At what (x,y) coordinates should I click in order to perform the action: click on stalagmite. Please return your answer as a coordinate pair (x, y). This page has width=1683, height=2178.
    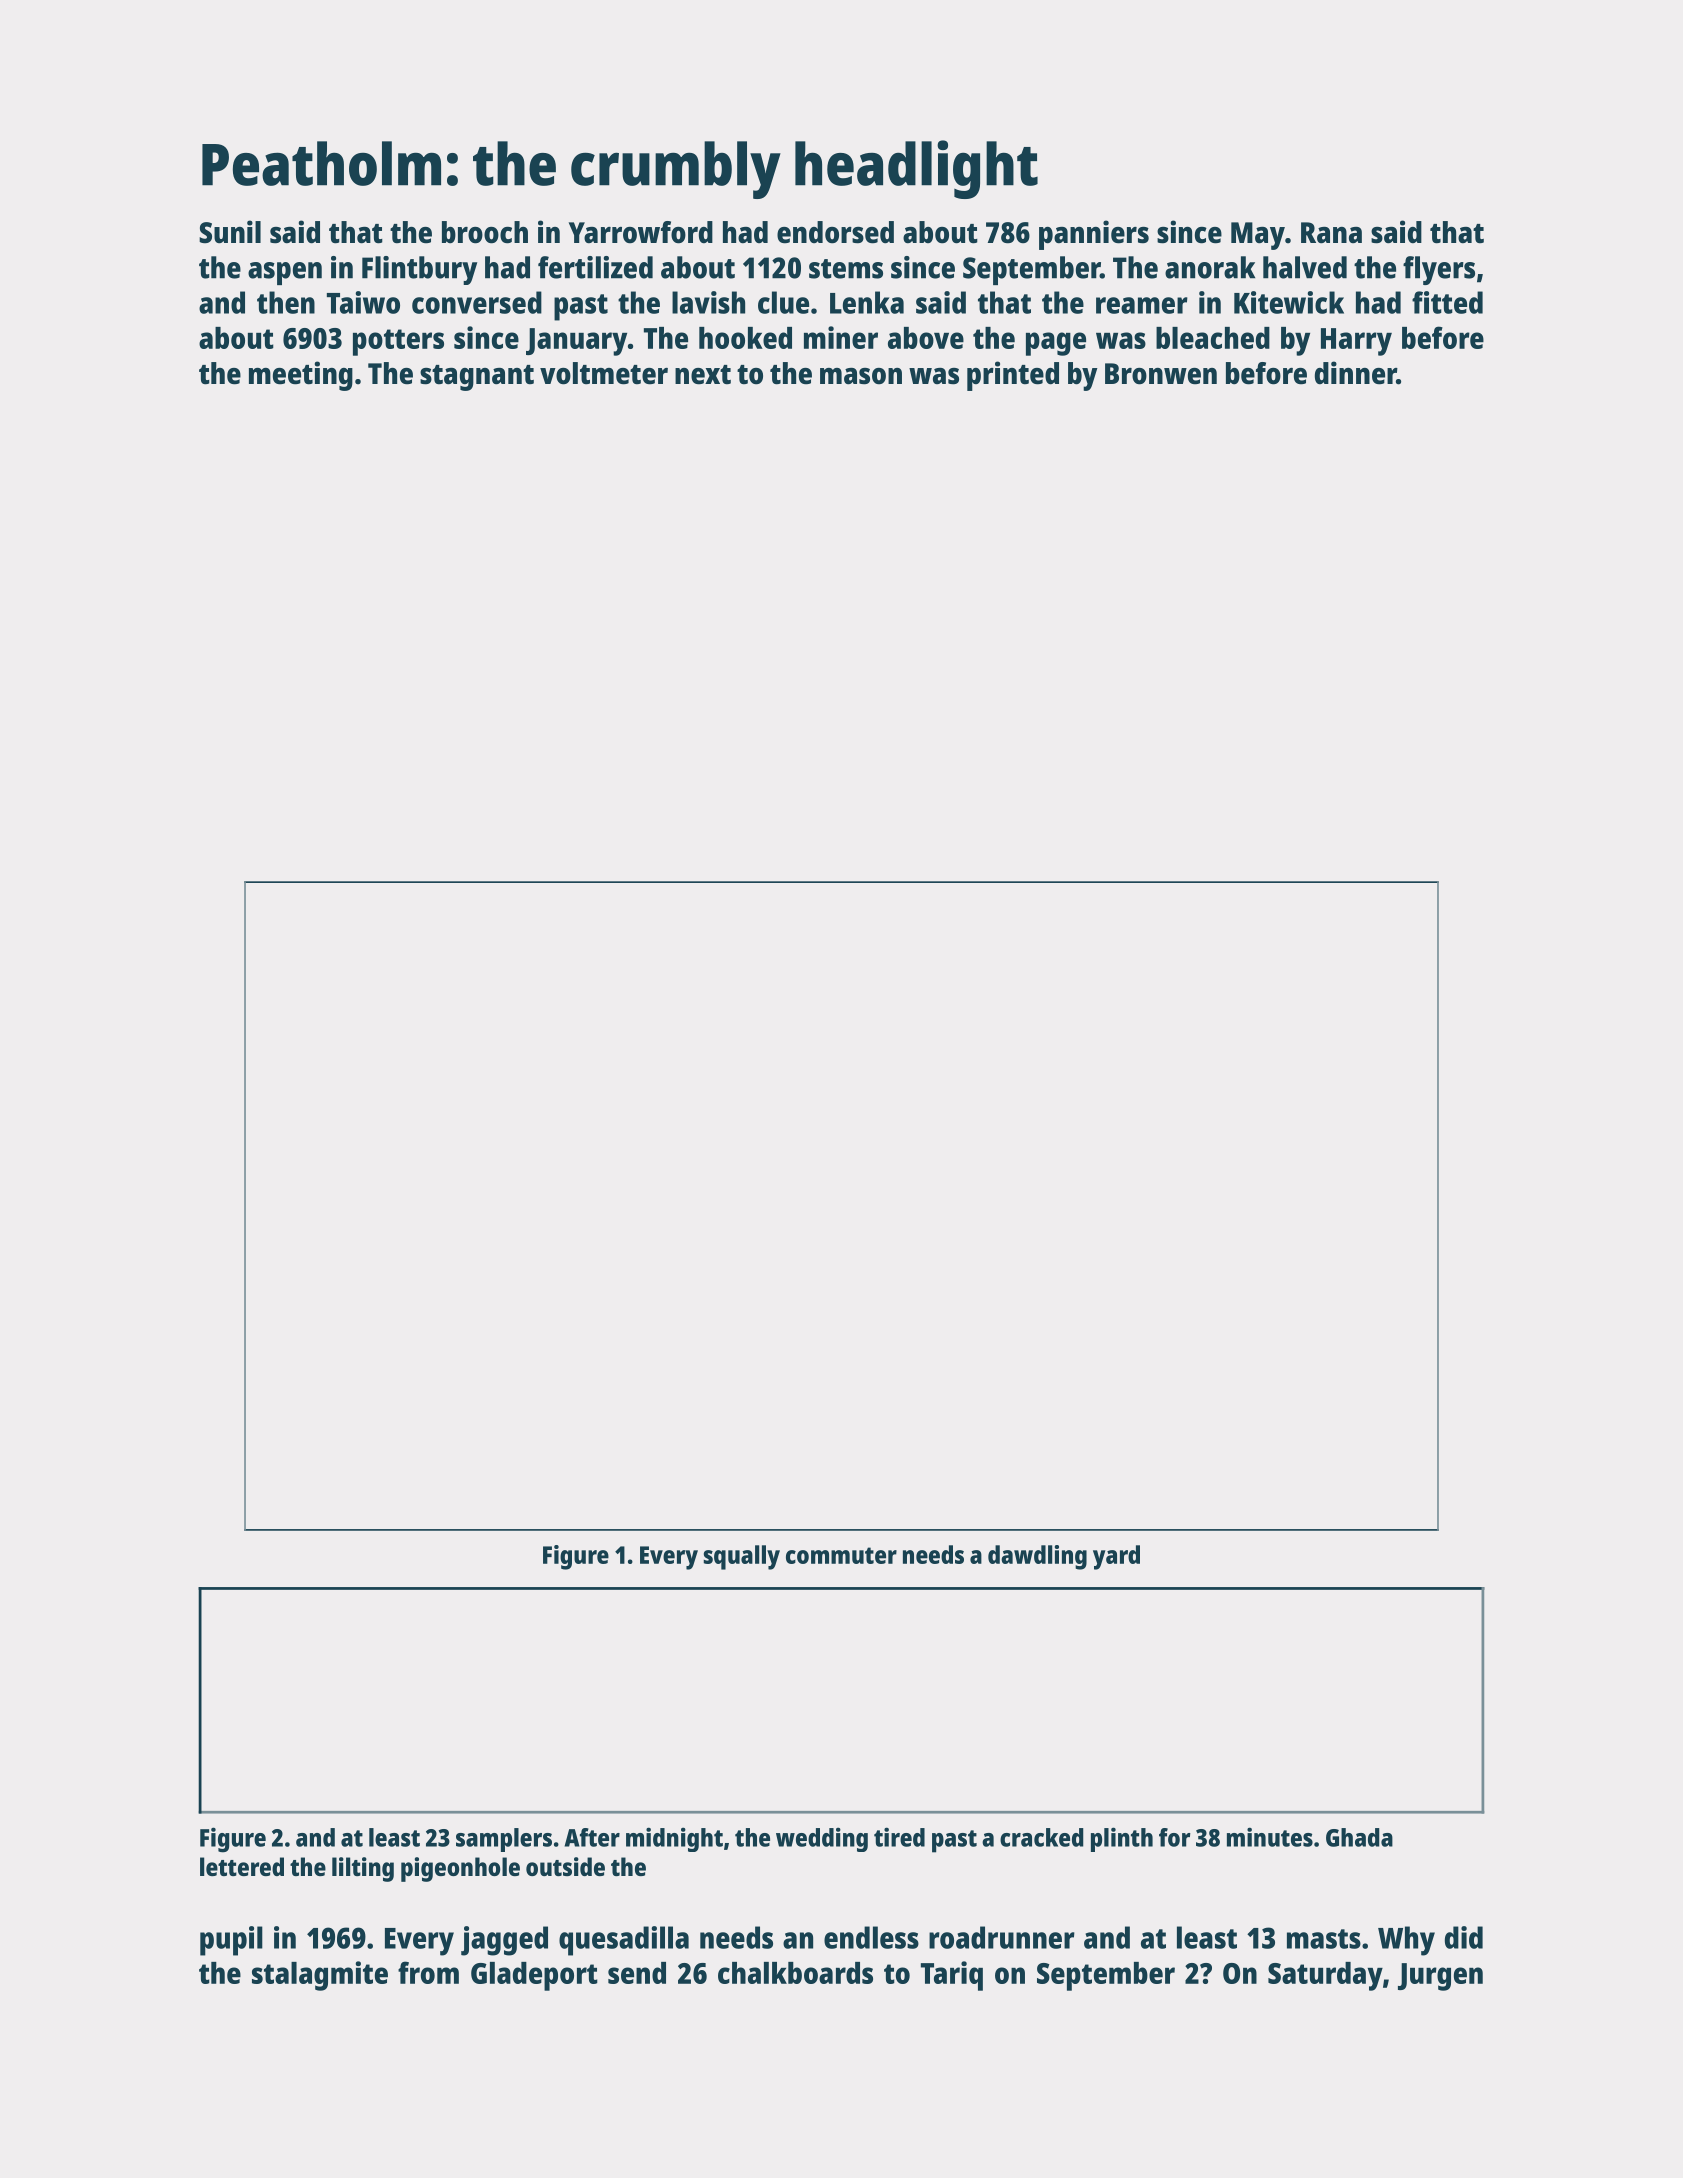
    Looking at the image, I should click on (320, 1976).
